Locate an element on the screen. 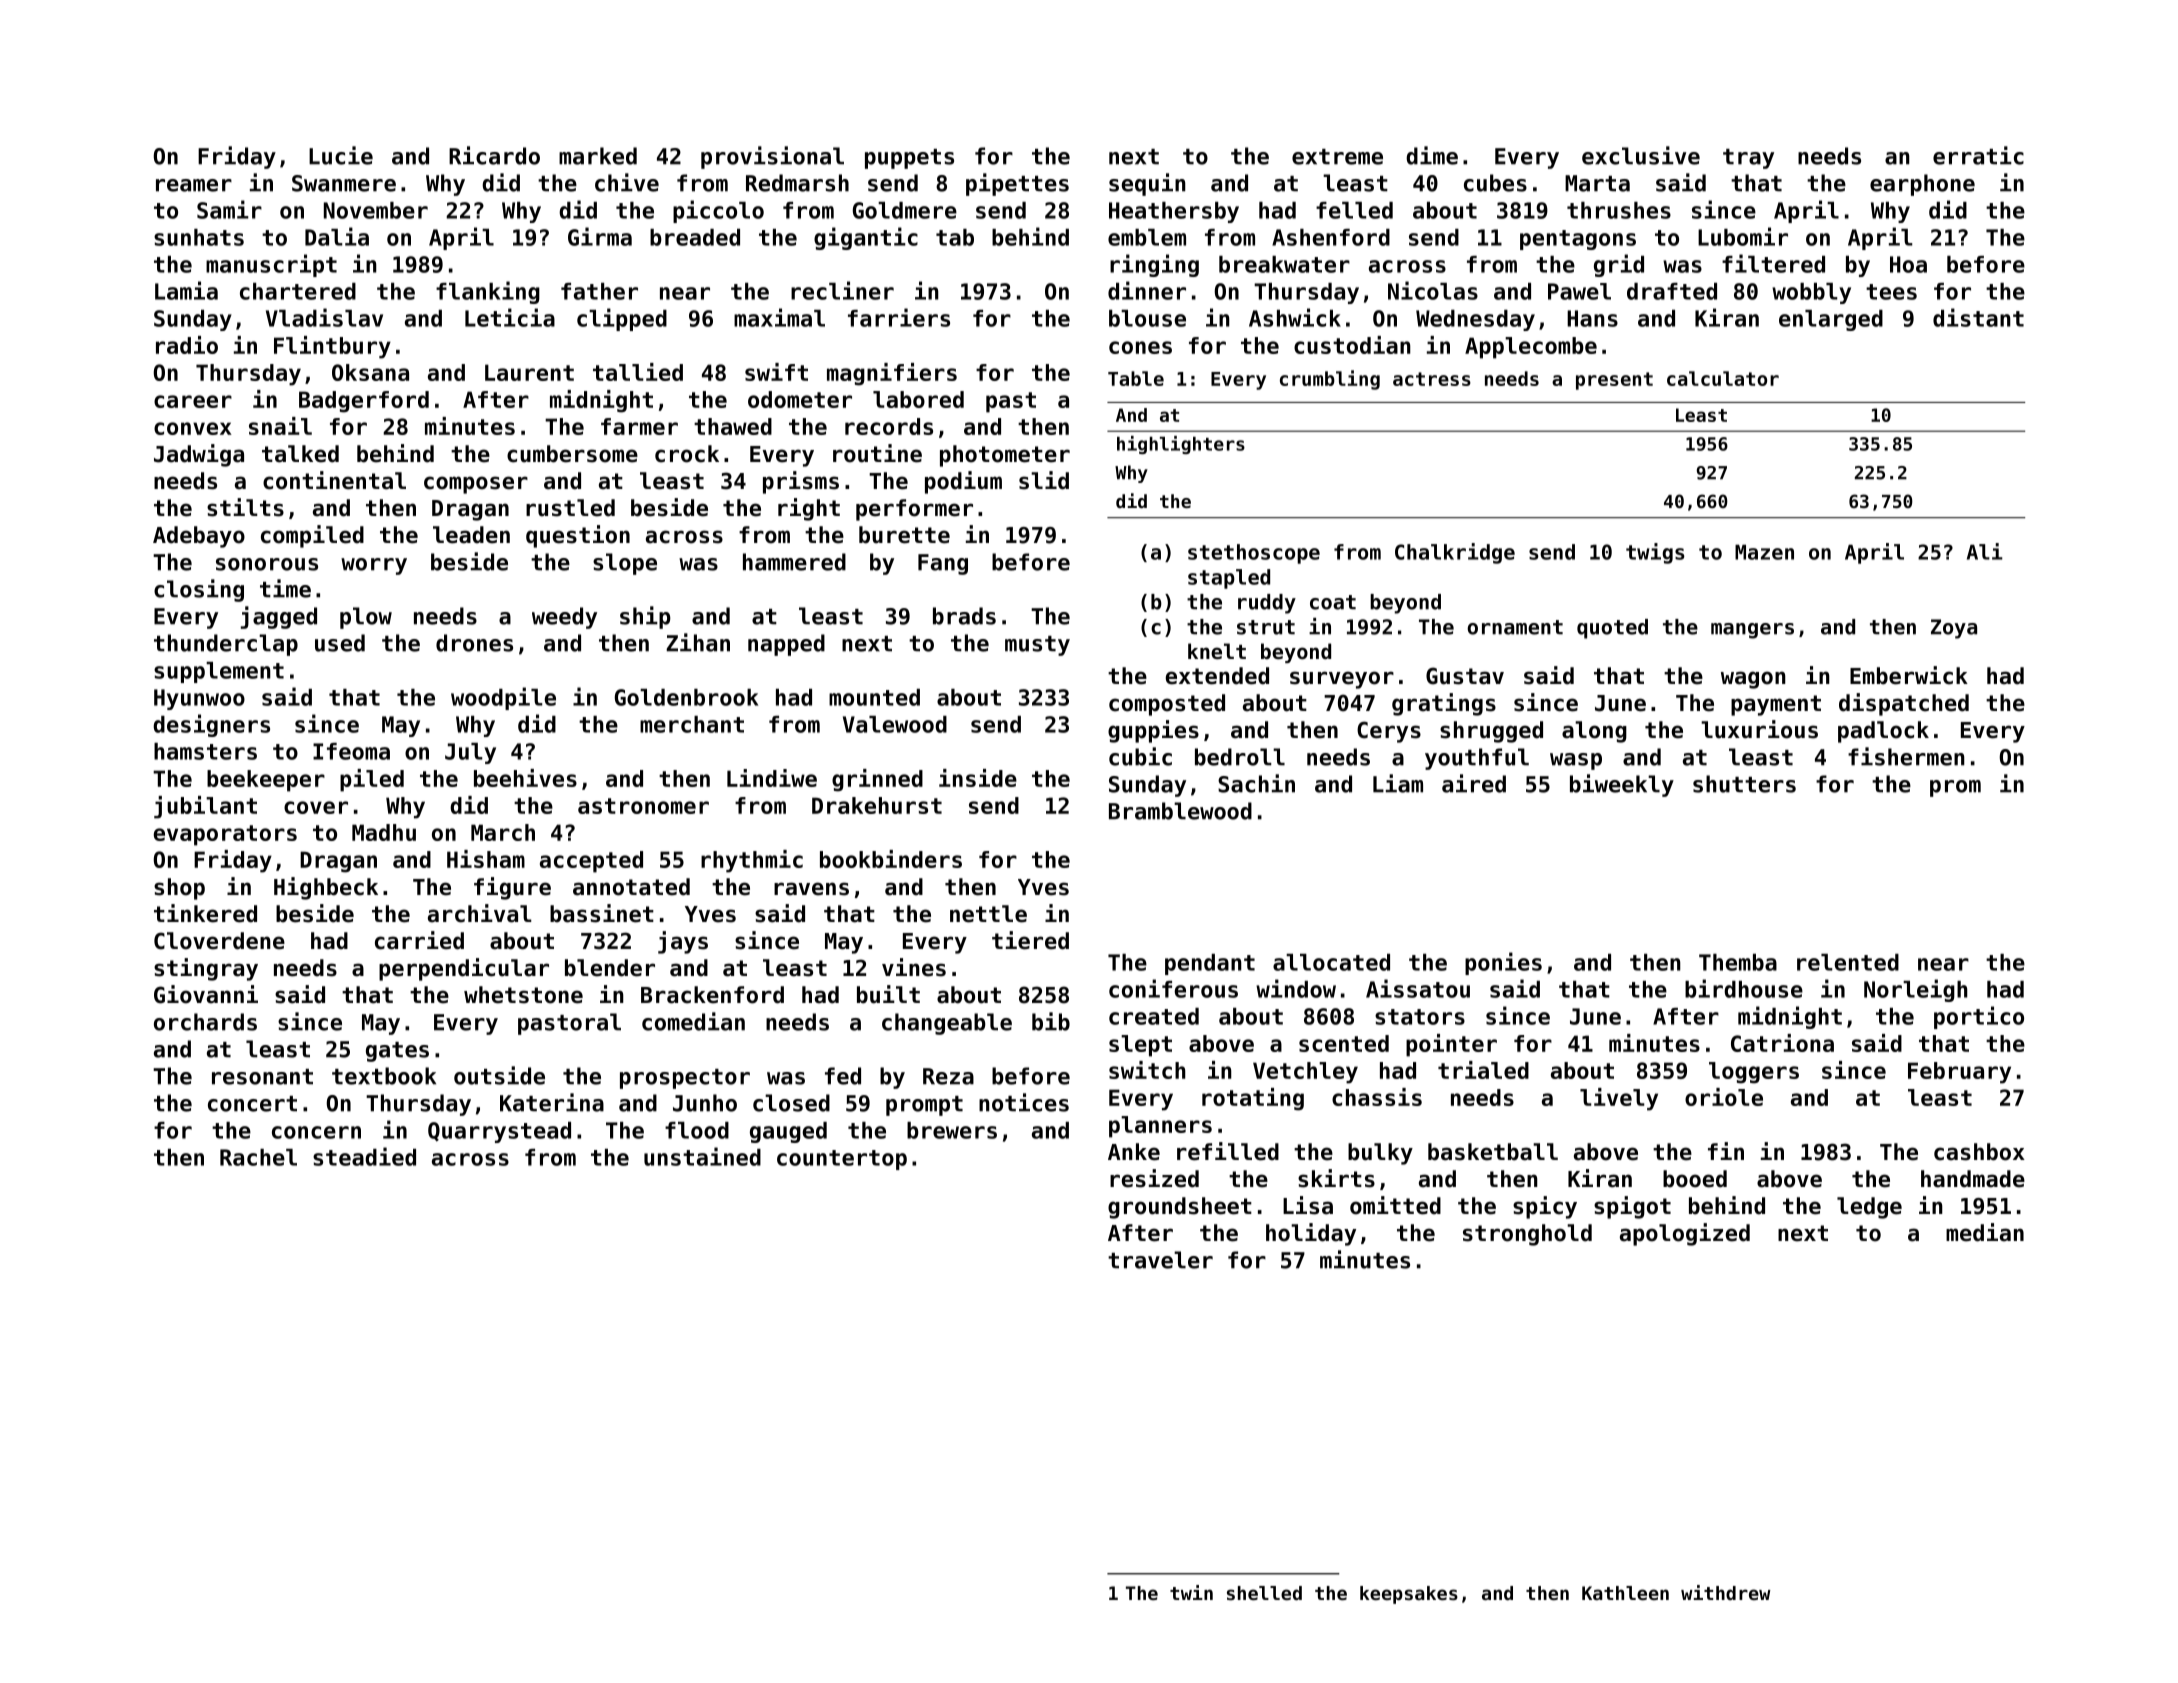 The image size is (2178, 1683). traveler is located at coordinates (1160, 1260).
